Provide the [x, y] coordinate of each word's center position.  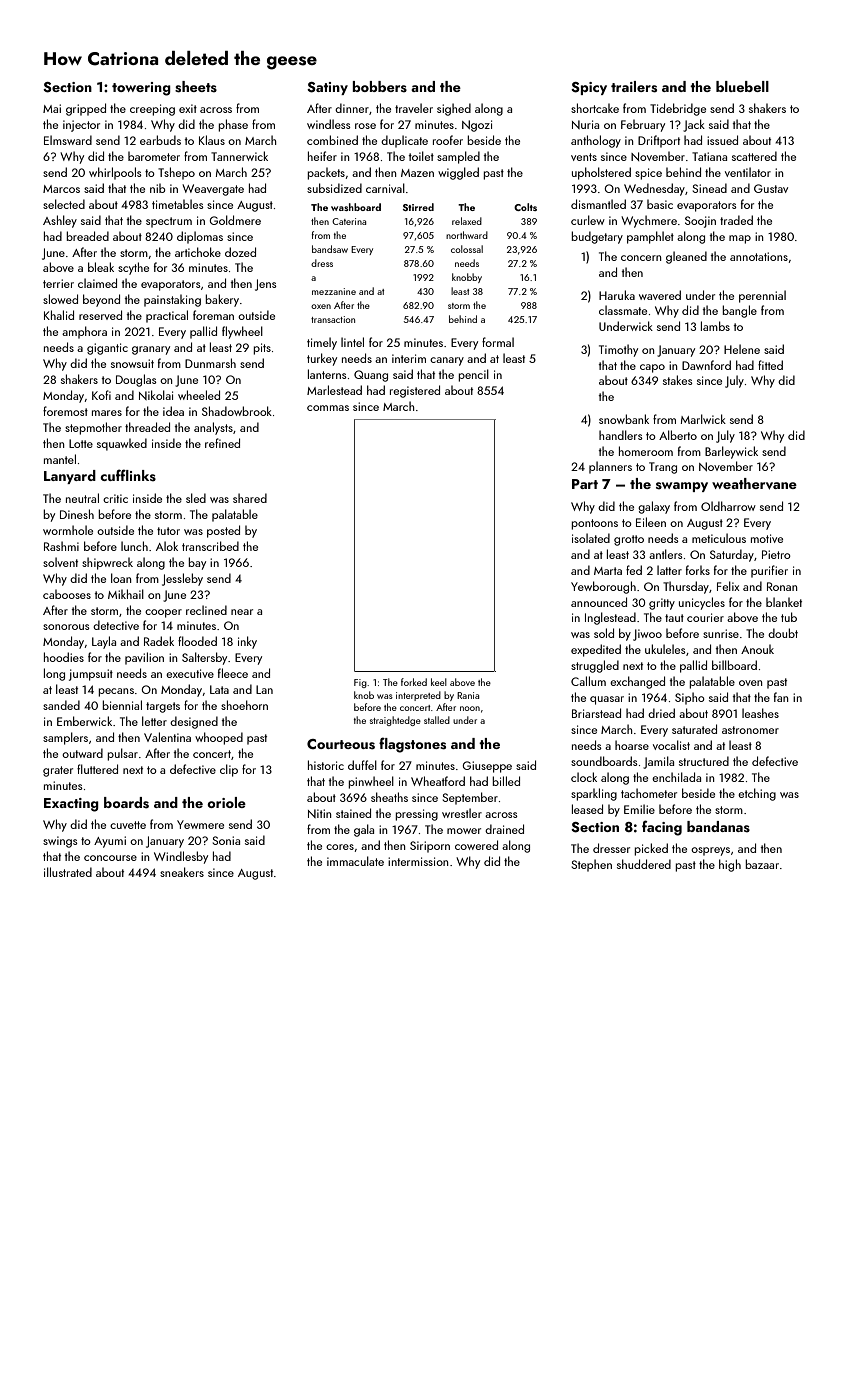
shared [250, 498]
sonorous [66, 627]
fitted [770, 365]
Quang [371, 376]
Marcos [61, 189]
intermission [418, 861]
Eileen [651, 522]
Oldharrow [728, 506]
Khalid [59, 315]
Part [585, 484]
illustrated [68, 872]
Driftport [659, 141]
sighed [454, 109]
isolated [591, 538]
